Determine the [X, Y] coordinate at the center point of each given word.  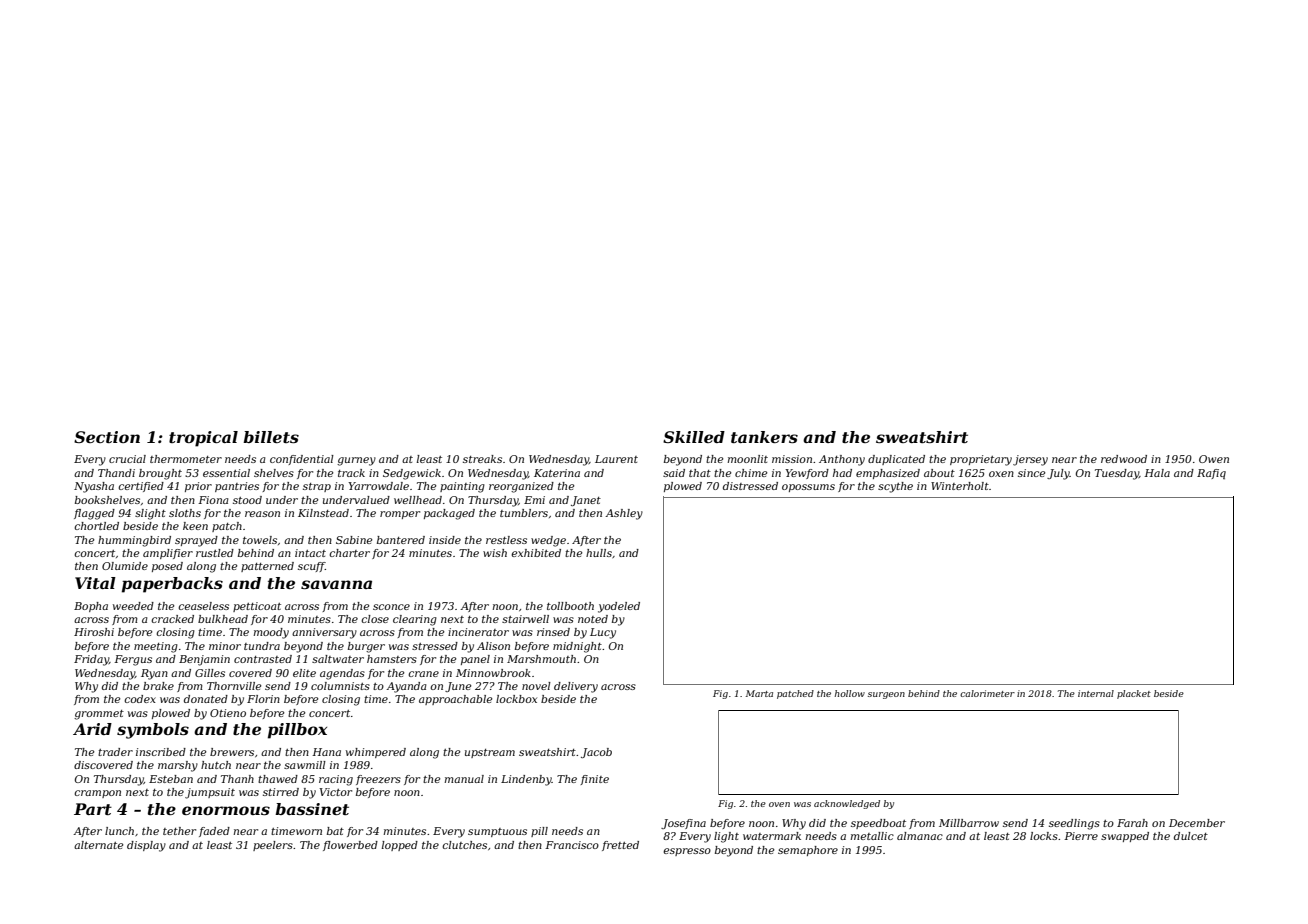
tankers [764, 437]
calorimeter [987, 693]
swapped [1125, 837]
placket [1134, 694]
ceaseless [203, 606]
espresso [687, 852]
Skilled [694, 437]
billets [271, 437]
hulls [599, 553]
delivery [576, 687]
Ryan [154, 674]
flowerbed [350, 846]
